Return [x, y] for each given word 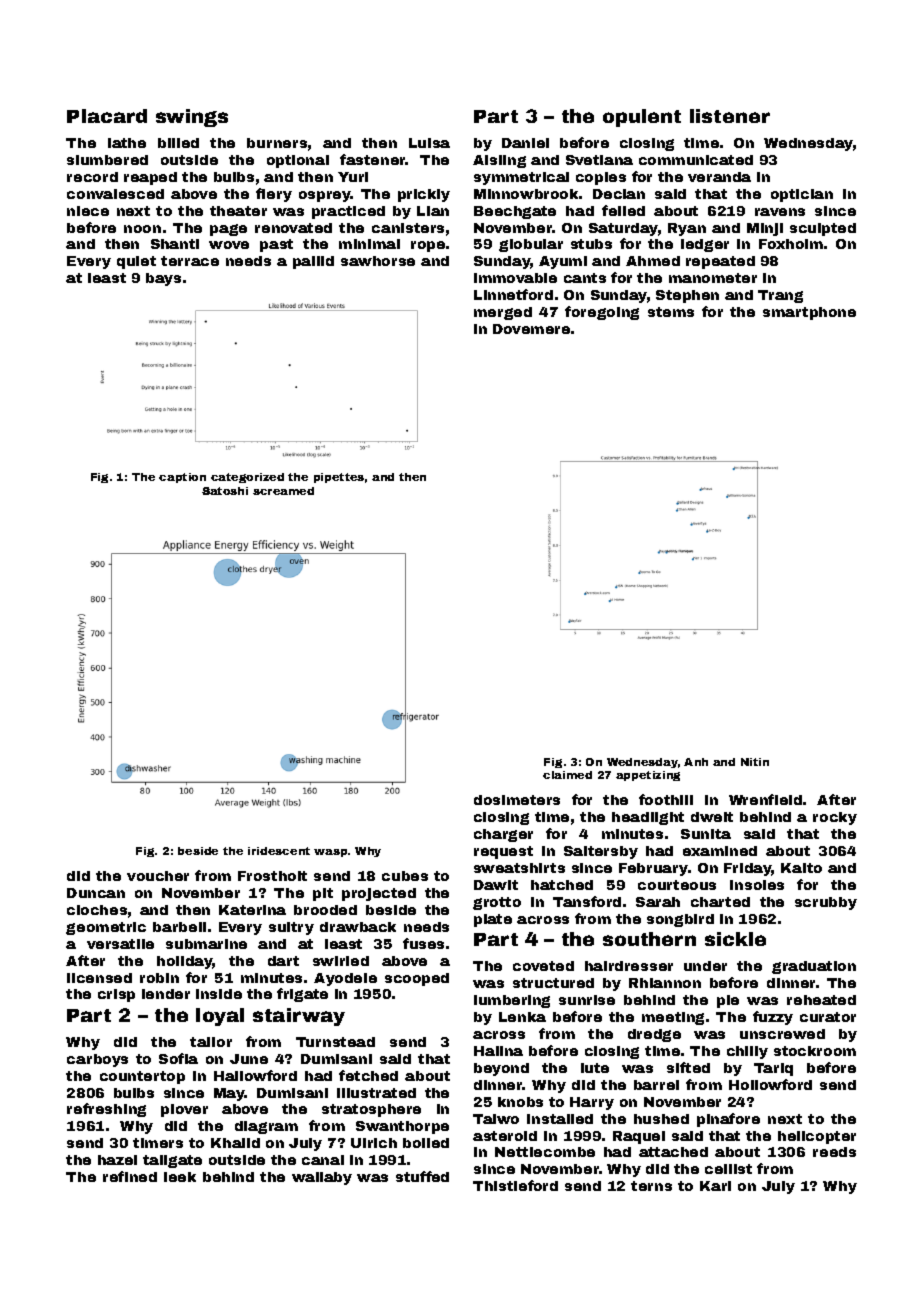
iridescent [279, 851]
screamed [283, 491]
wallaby [322, 1178]
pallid [313, 262]
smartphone [809, 313]
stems [671, 312]
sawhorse [378, 261]
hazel [117, 1160]
